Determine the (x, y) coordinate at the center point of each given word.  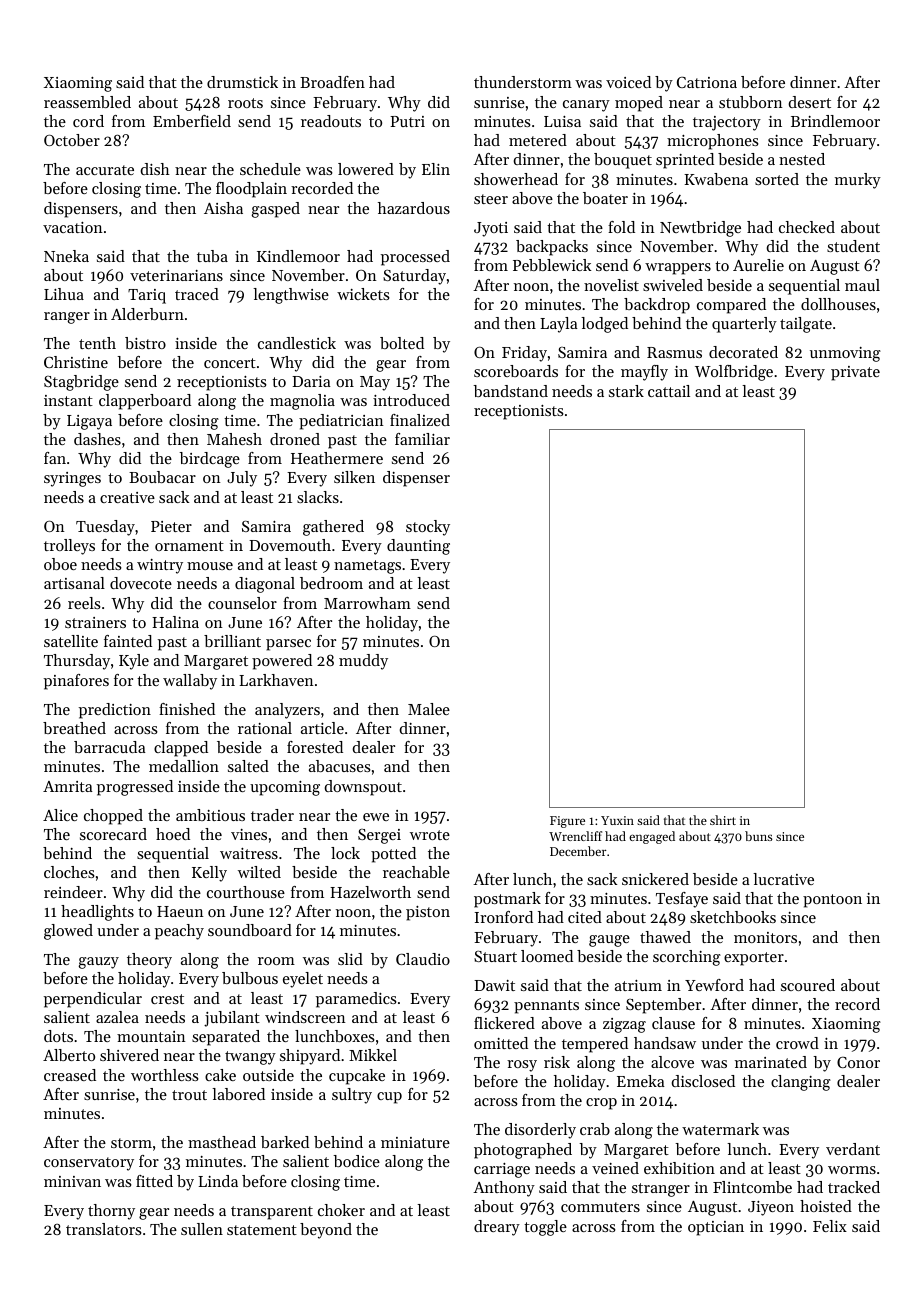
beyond (326, 1231)
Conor (858, 1062)
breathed (74, 728)
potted (393, 855)
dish (155, 169)
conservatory (89, 1164)
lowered (366, 169)
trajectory (727, 123)
